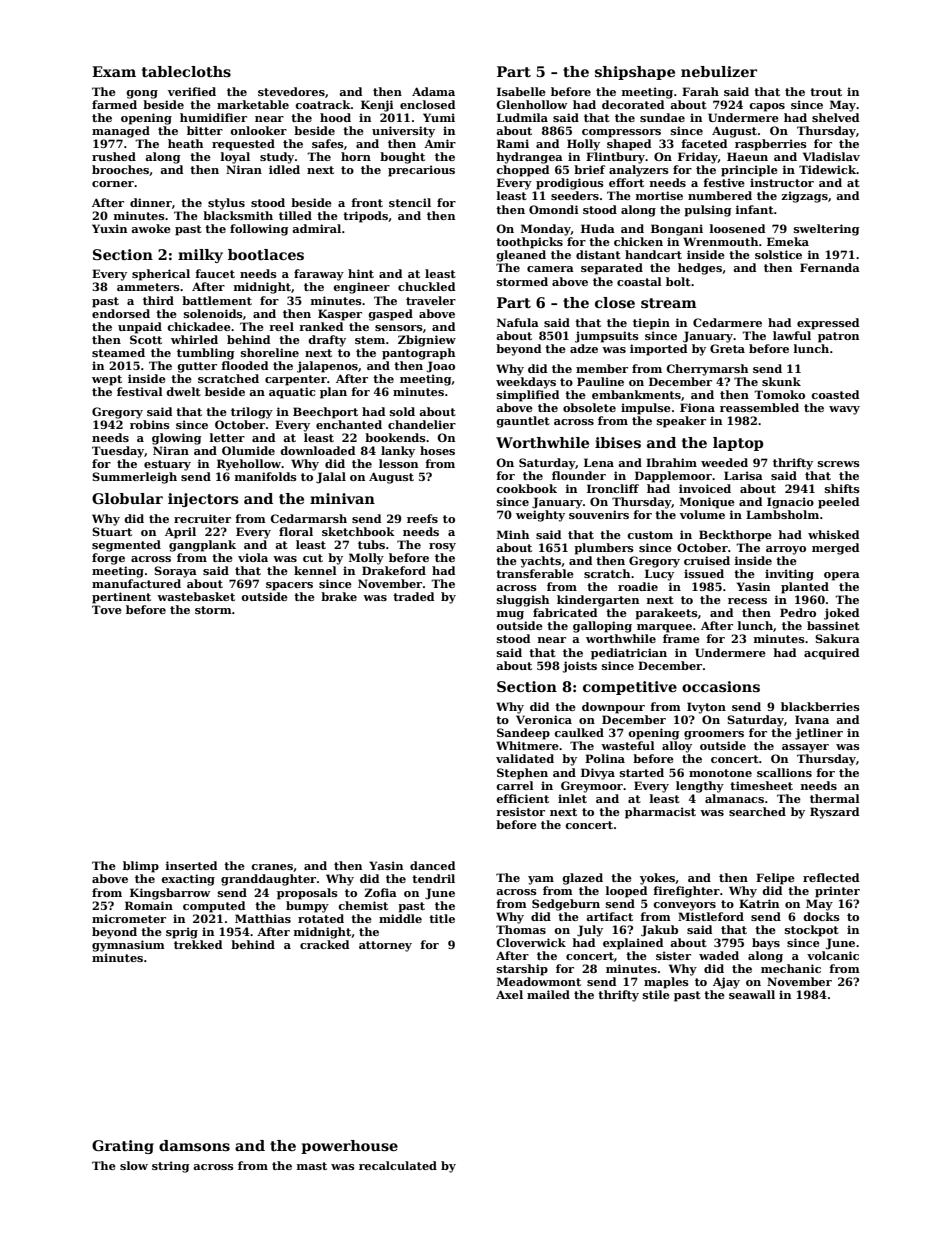  What do you see at coordinates (123, 1147) in the screenshot?
I see `Grating` at bounding box center [123, 1147].
